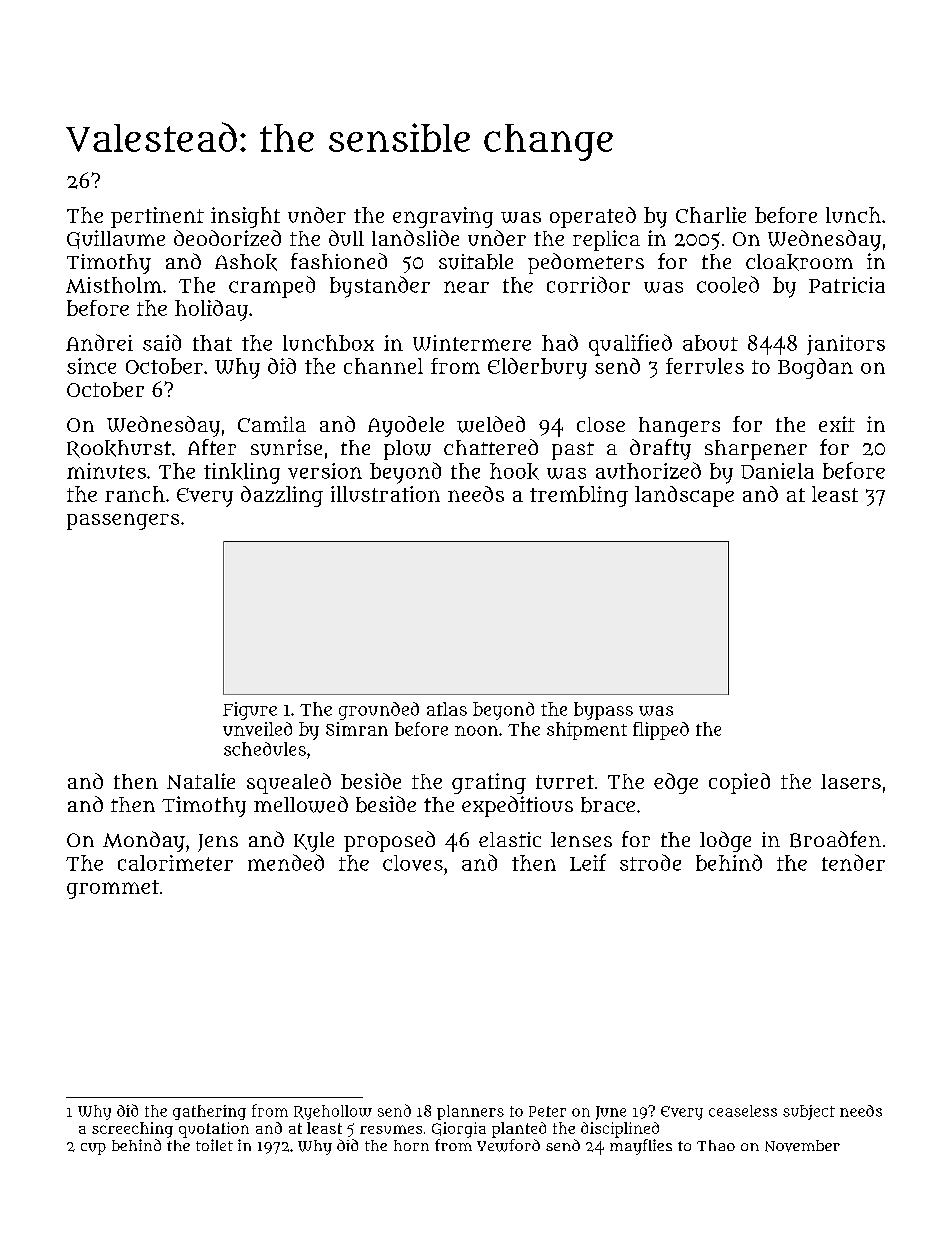 This screenshot has height=1233, width=952. I want to click on toilet, so click(214, 1145).
